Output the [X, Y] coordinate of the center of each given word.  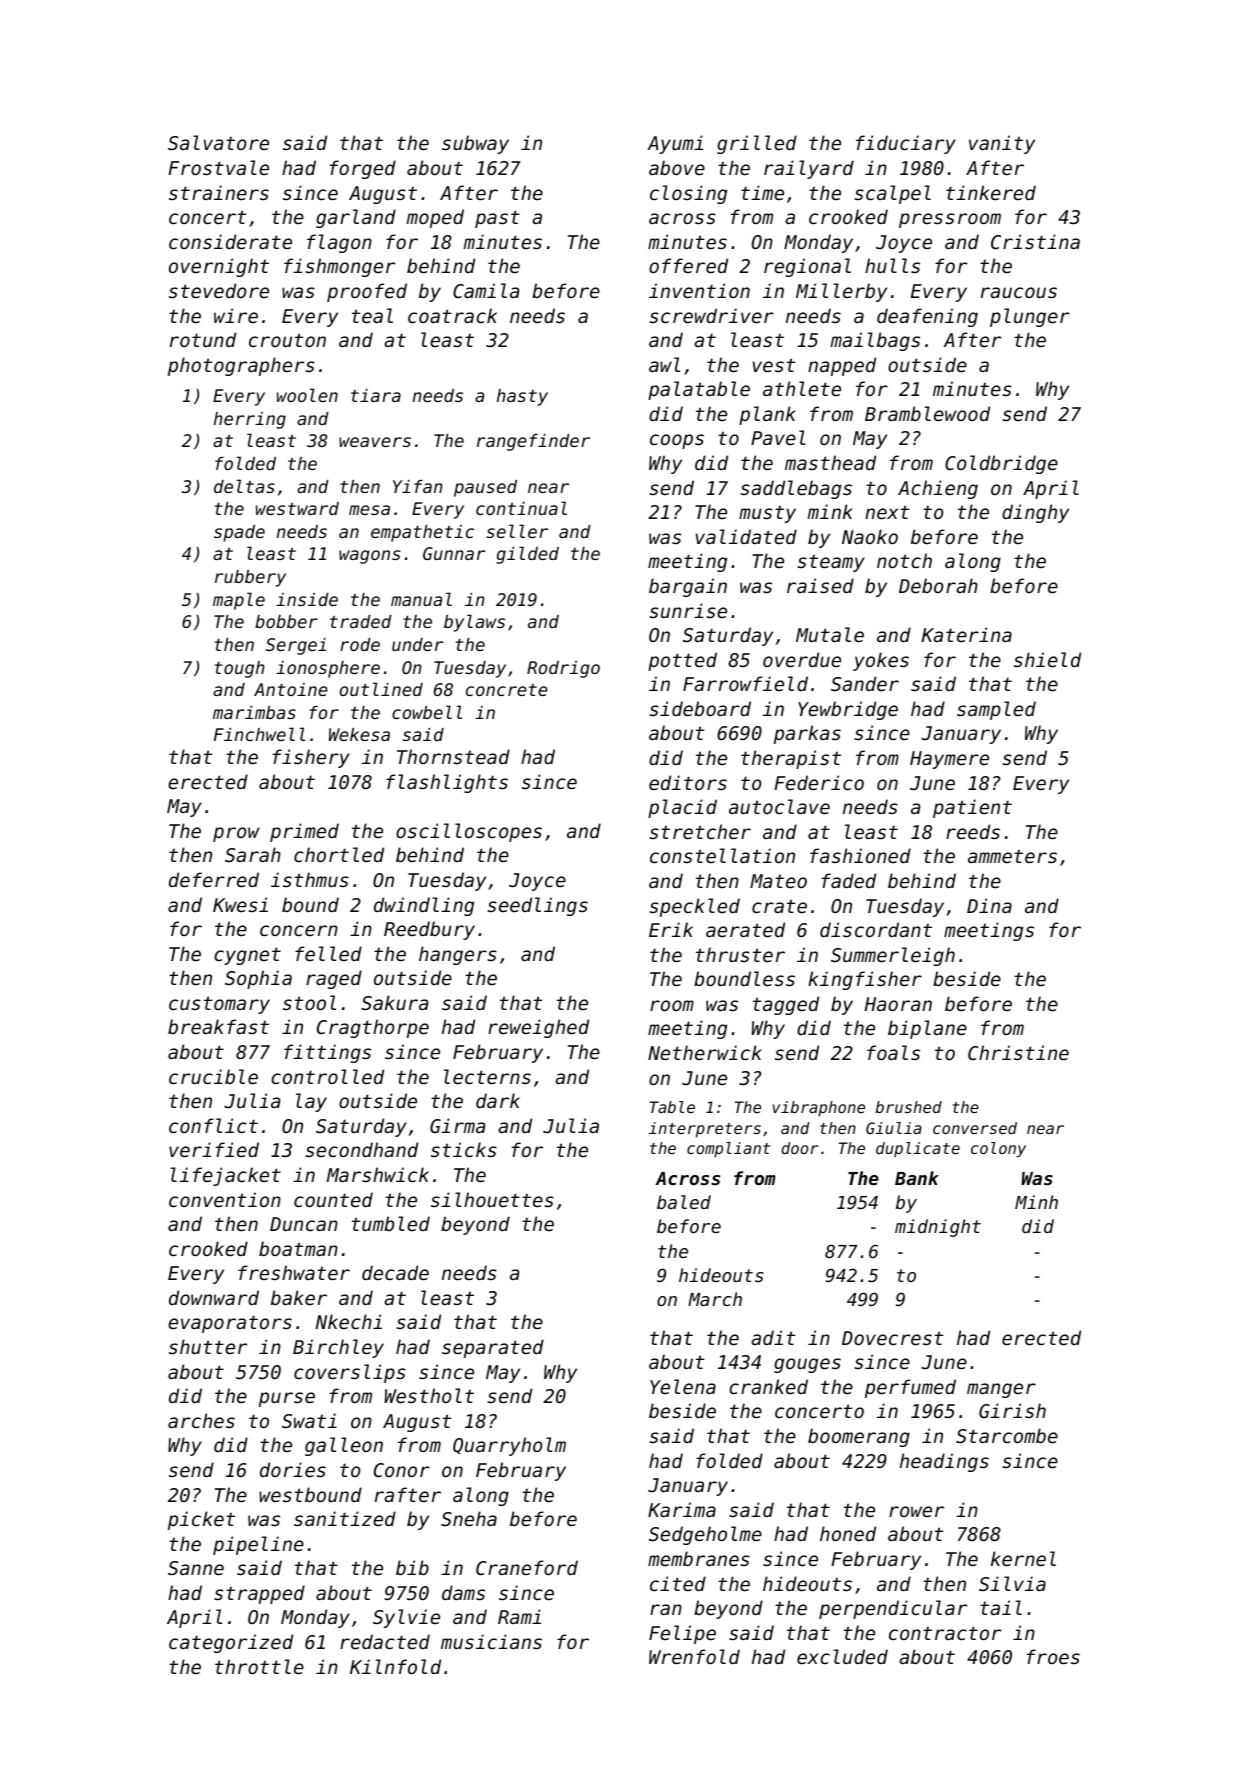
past [497, 219]
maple [239, 601]
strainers [219, 192]
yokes [881, 661]
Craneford [527, 1567]
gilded [527, 555]
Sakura [395, 1002]
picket [201, 1520]
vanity [1002, 144]
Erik [671, 929]
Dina [989, 905]
